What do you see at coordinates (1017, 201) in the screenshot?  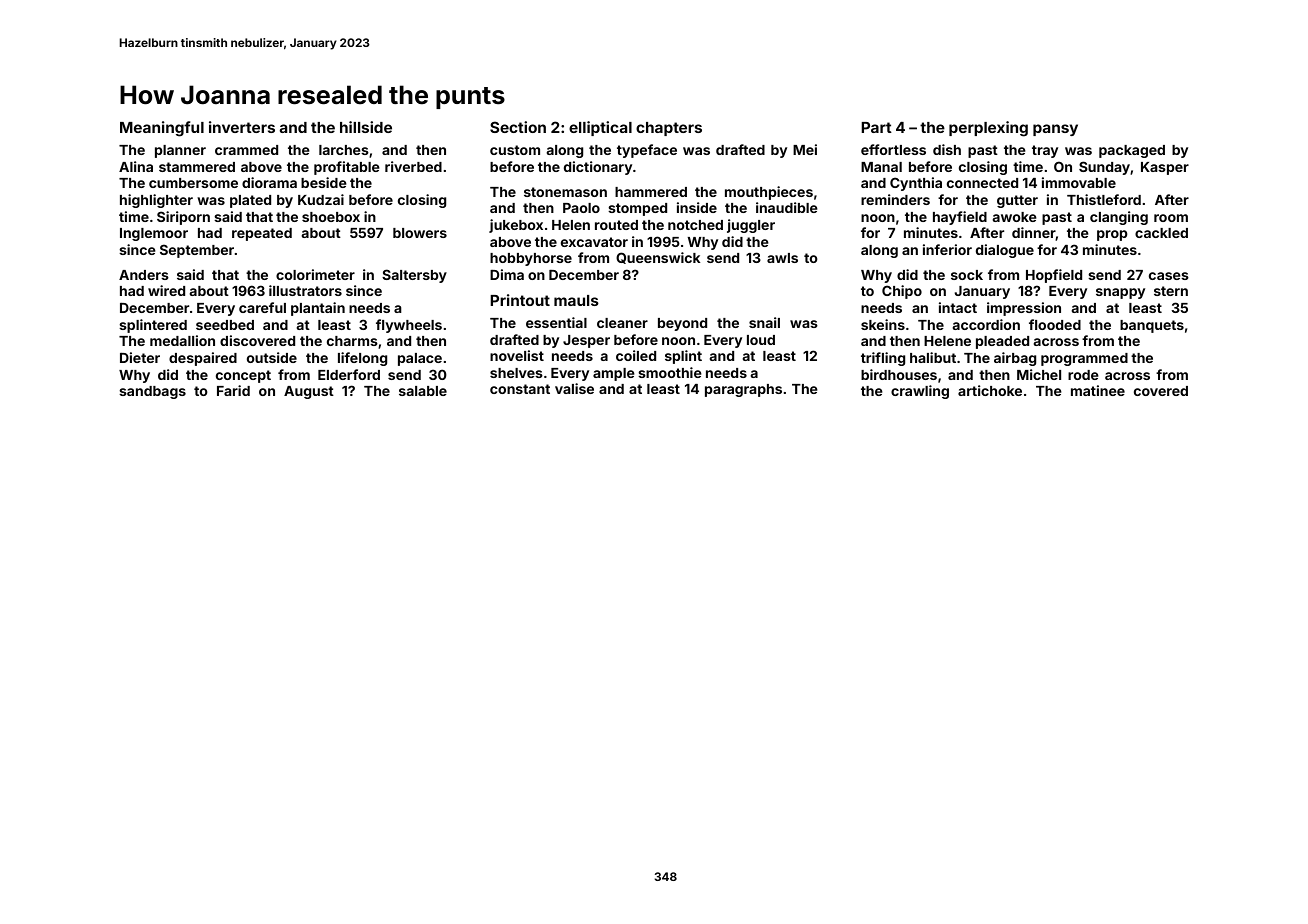 I see `gutter` at bounding box center [1017, 201].
